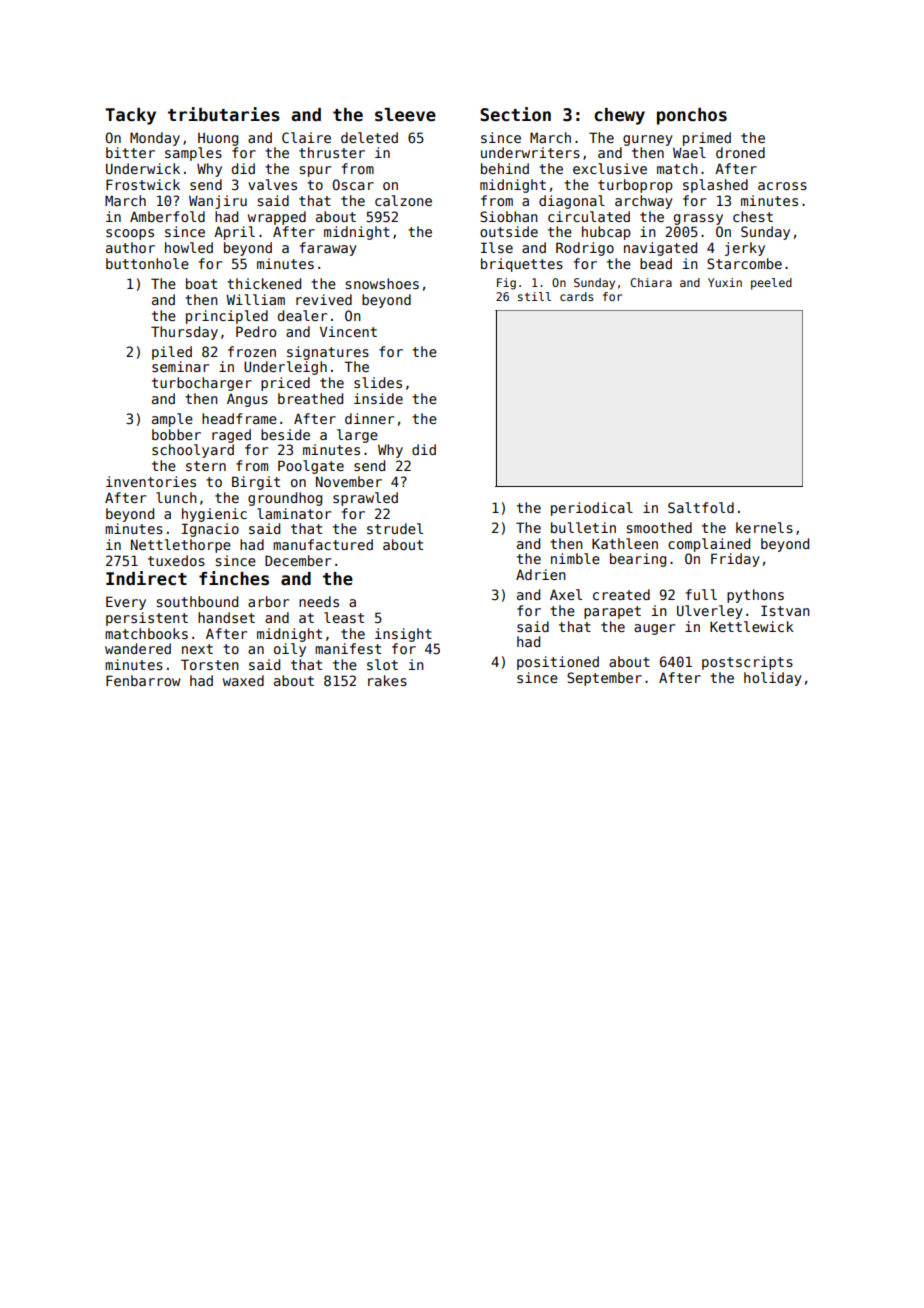  Describe the element at coordinates (147, 619) in the image. I see `persistent` at that location.
